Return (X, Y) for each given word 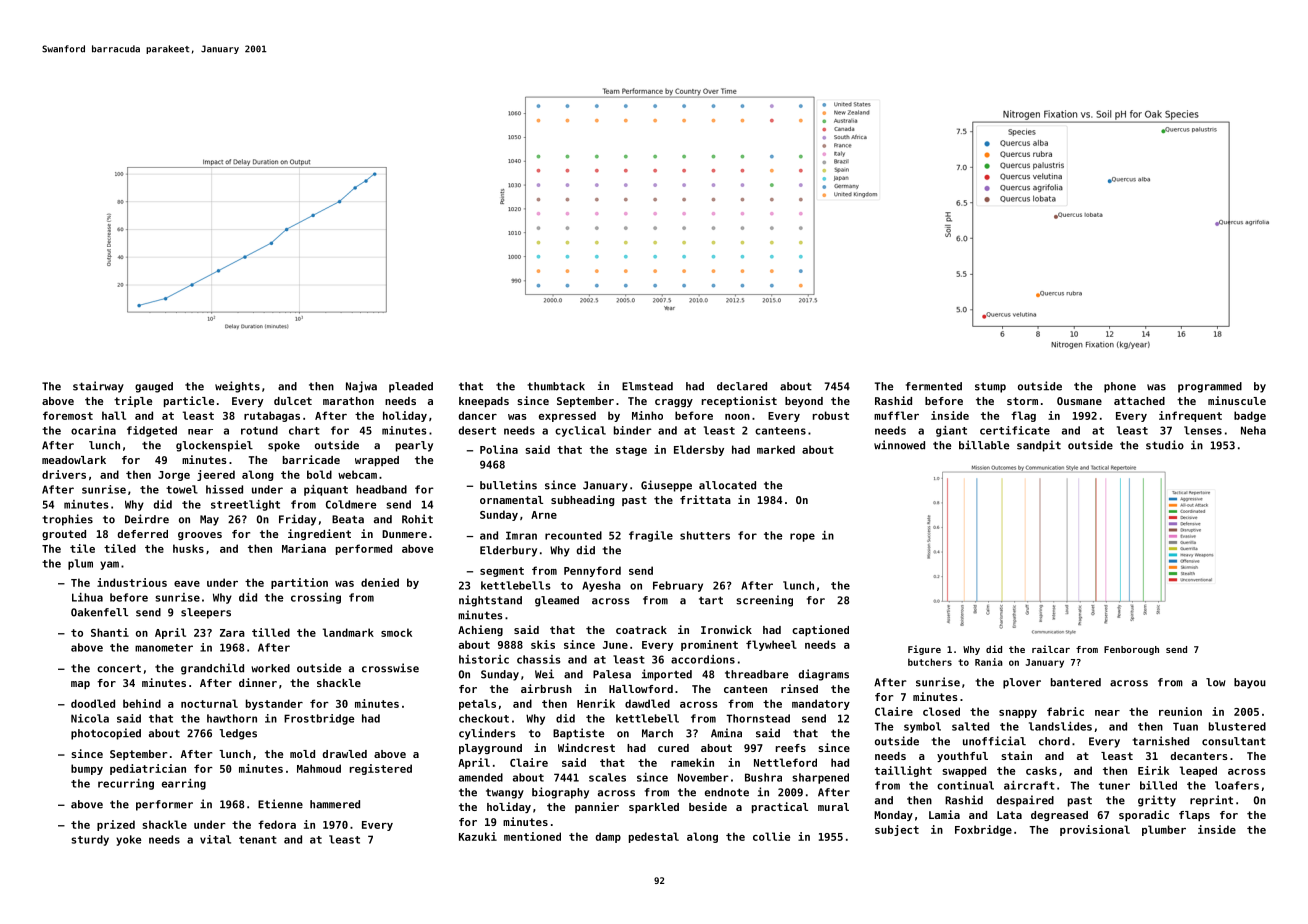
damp (608, 837)
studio (1165, 445)
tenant (258, 840)
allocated (727, 485)
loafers (1237, 785)
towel (182, 489)
